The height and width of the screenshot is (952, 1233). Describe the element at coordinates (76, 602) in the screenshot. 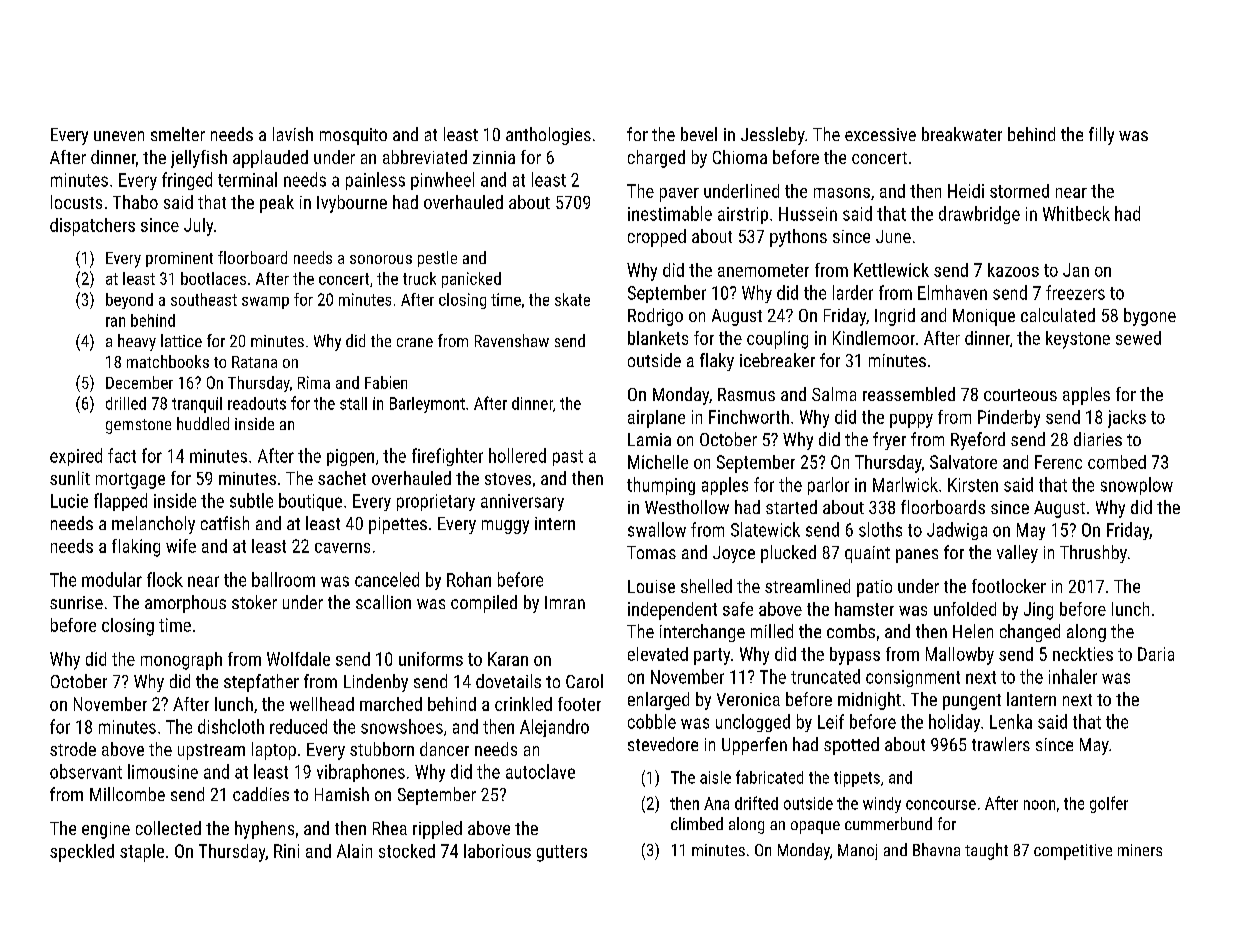

I see `sunrise` at that location.
